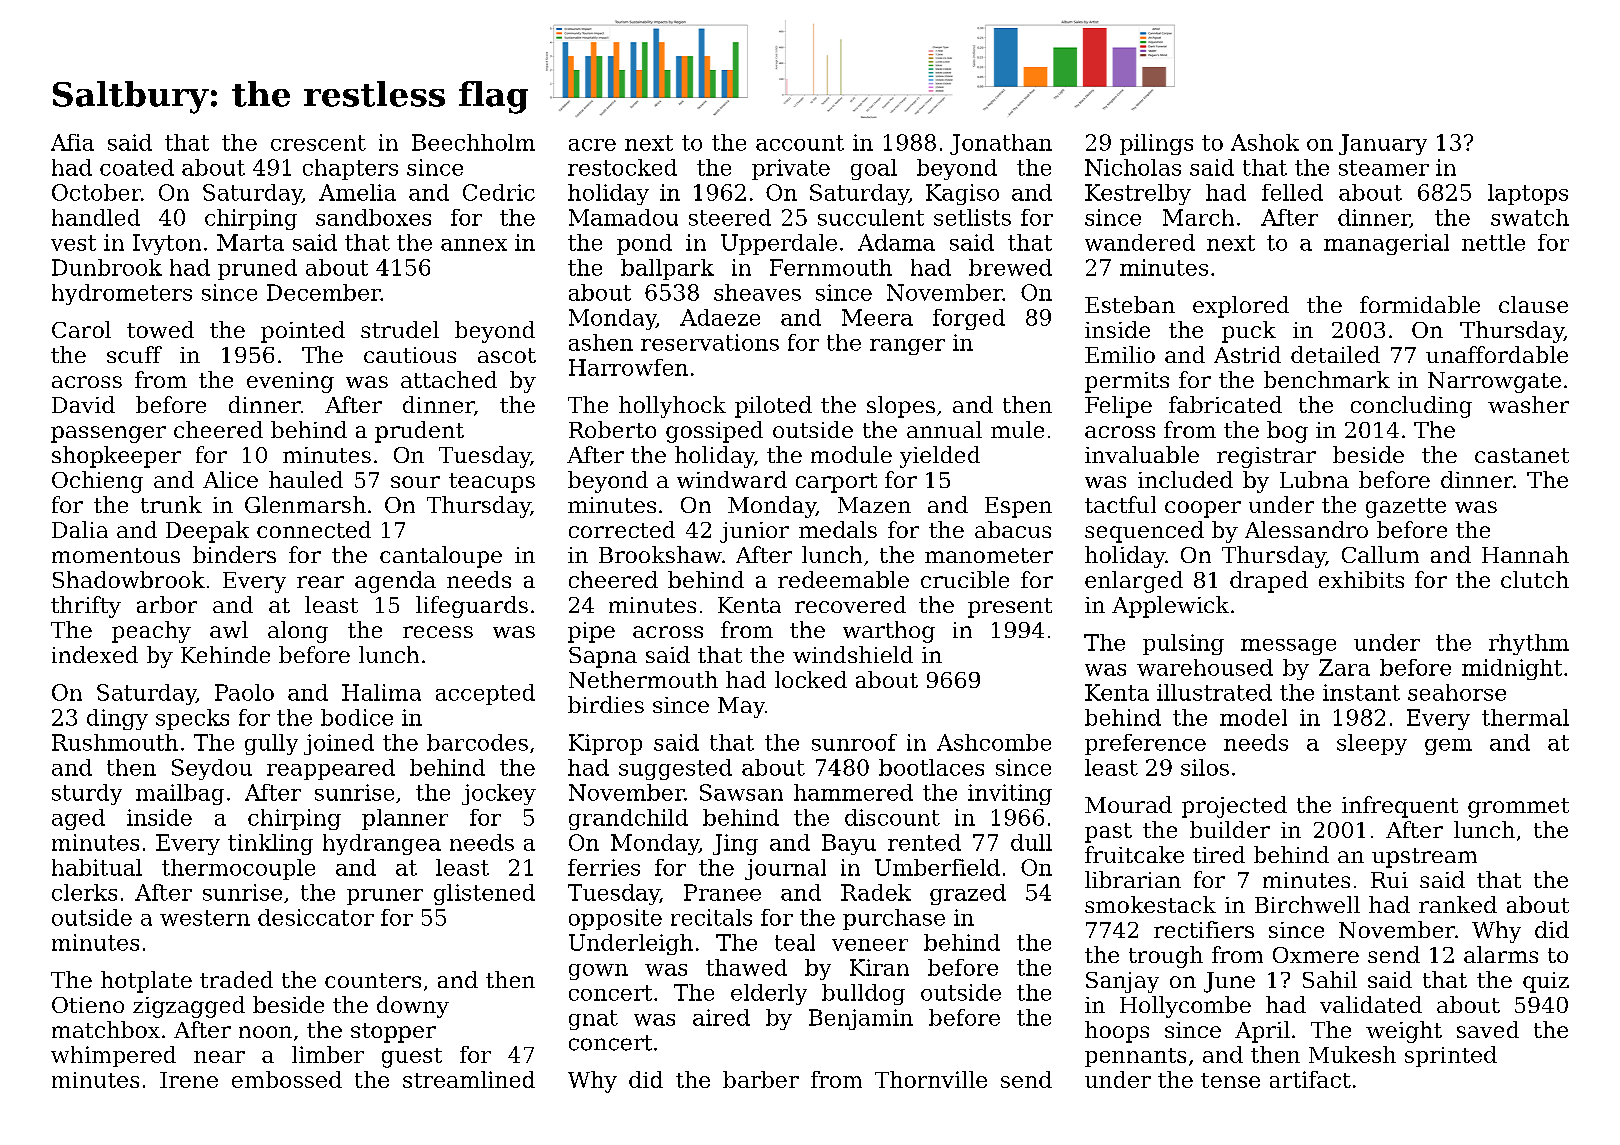  I want to click on barber, so click(761, 1079).
